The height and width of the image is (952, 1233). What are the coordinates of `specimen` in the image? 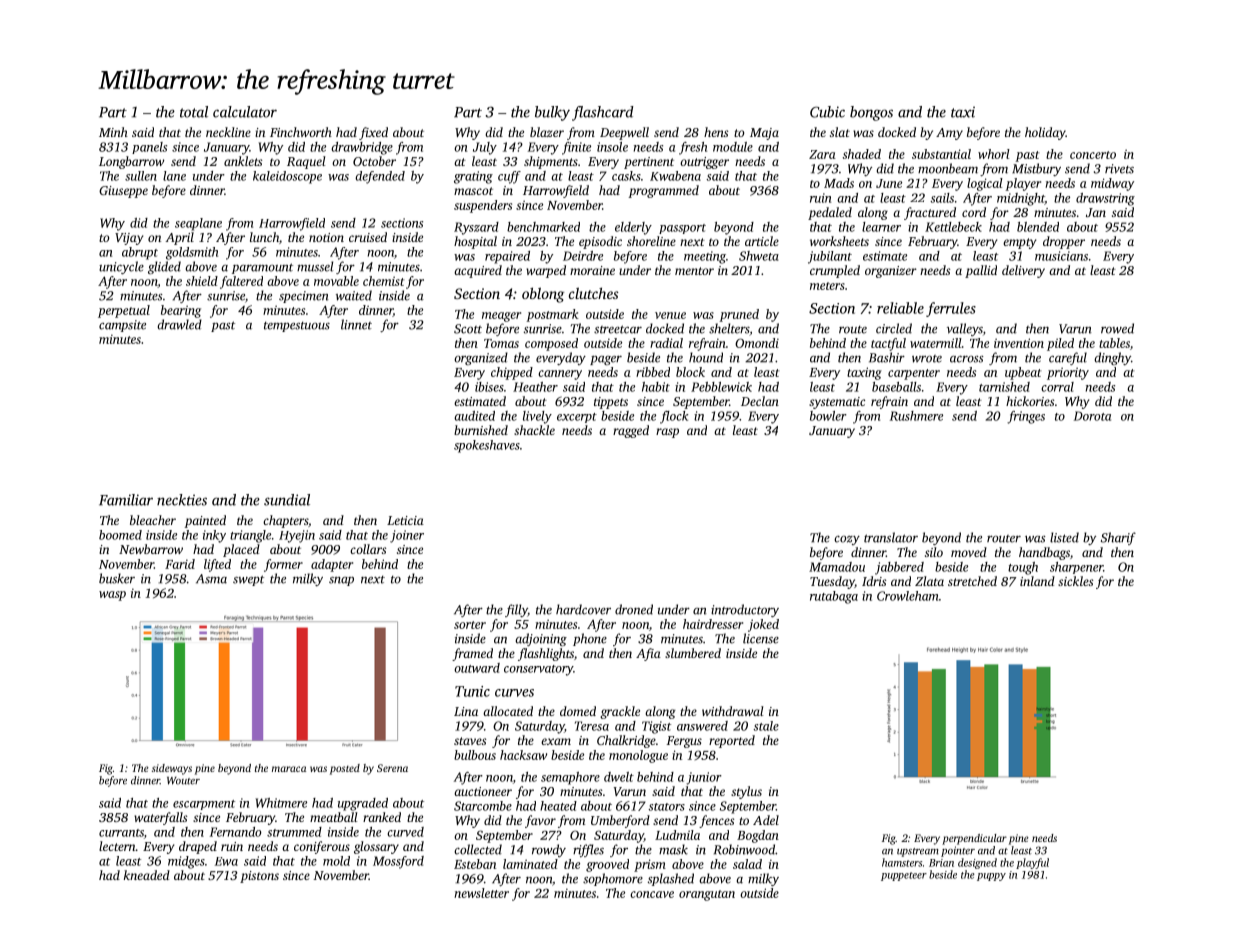 It's located at (304, 297).
